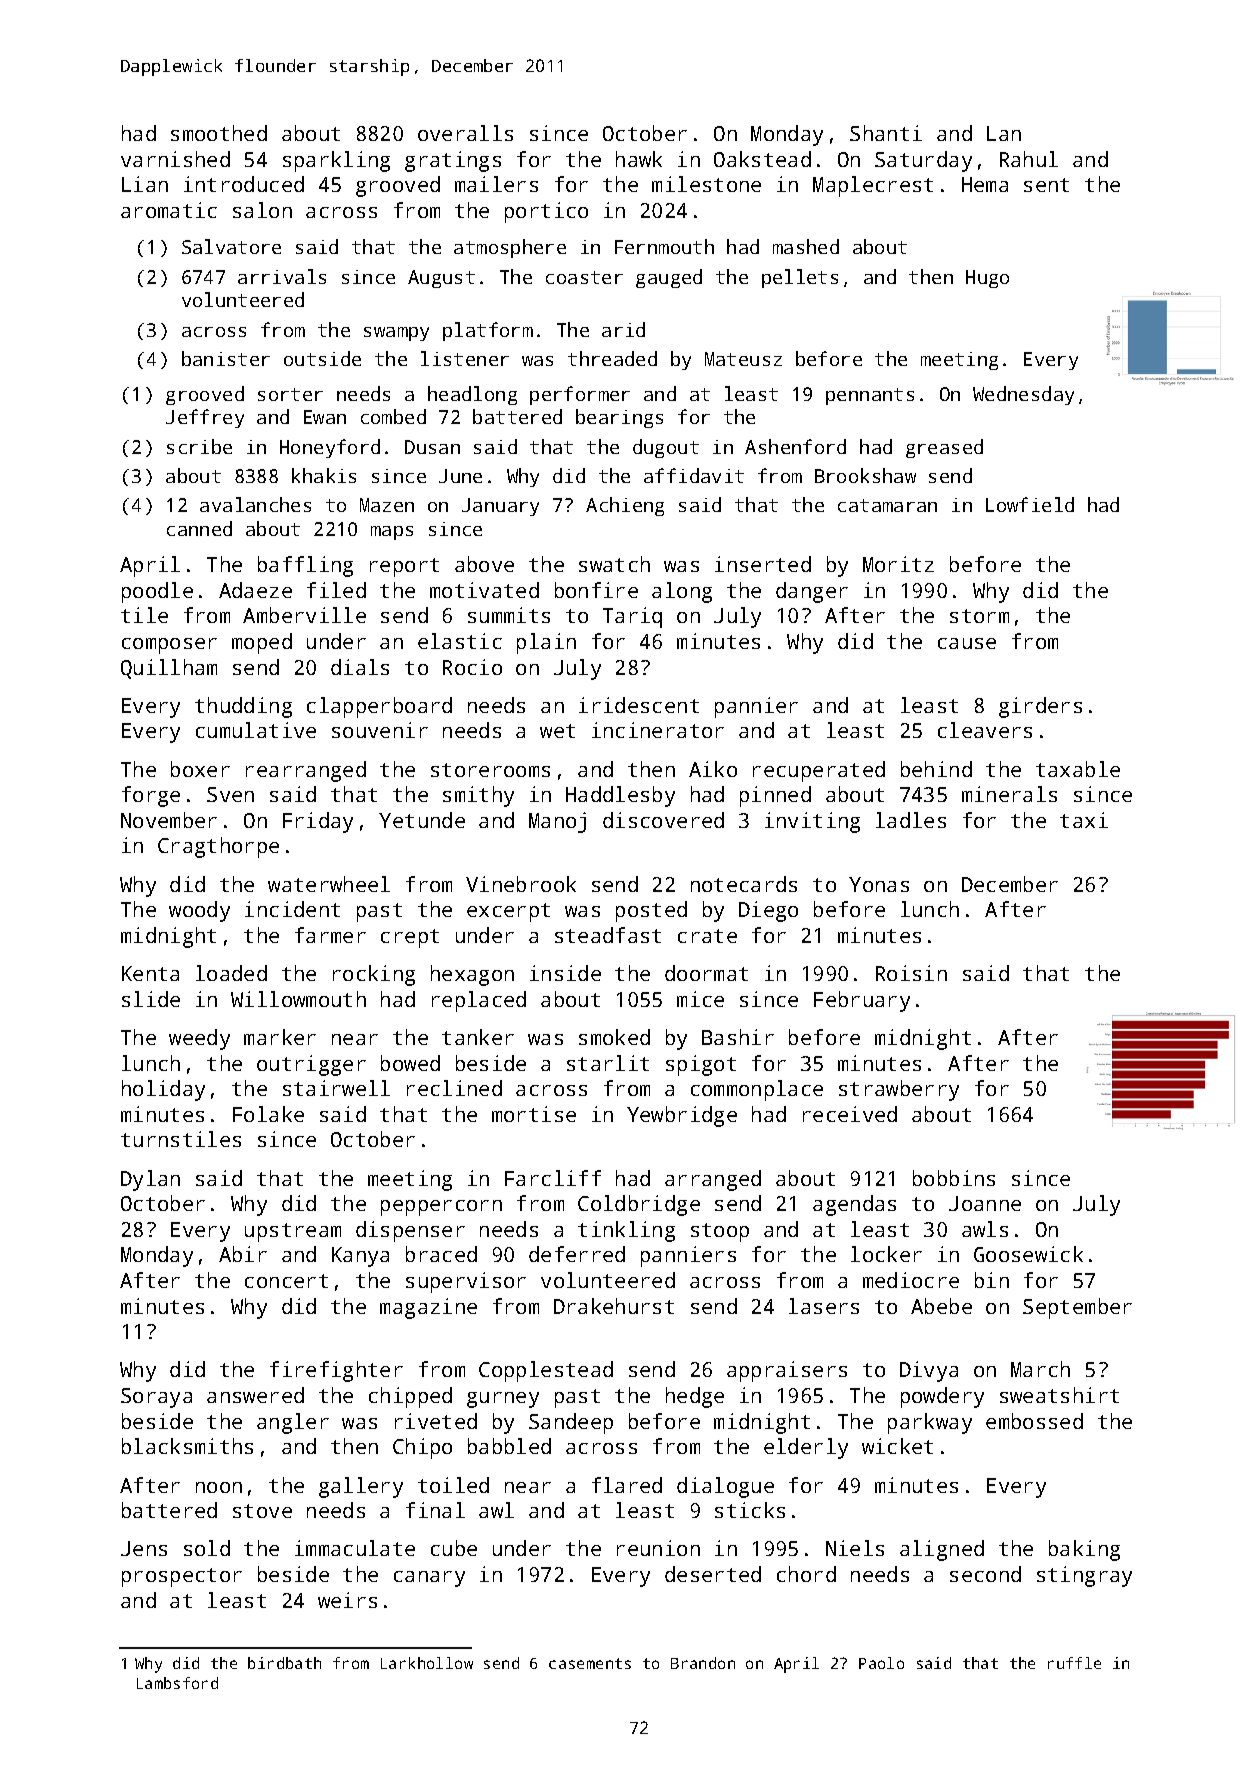 This page has width=1258, height=1780. I want to click on canned, so click(199, 528).
